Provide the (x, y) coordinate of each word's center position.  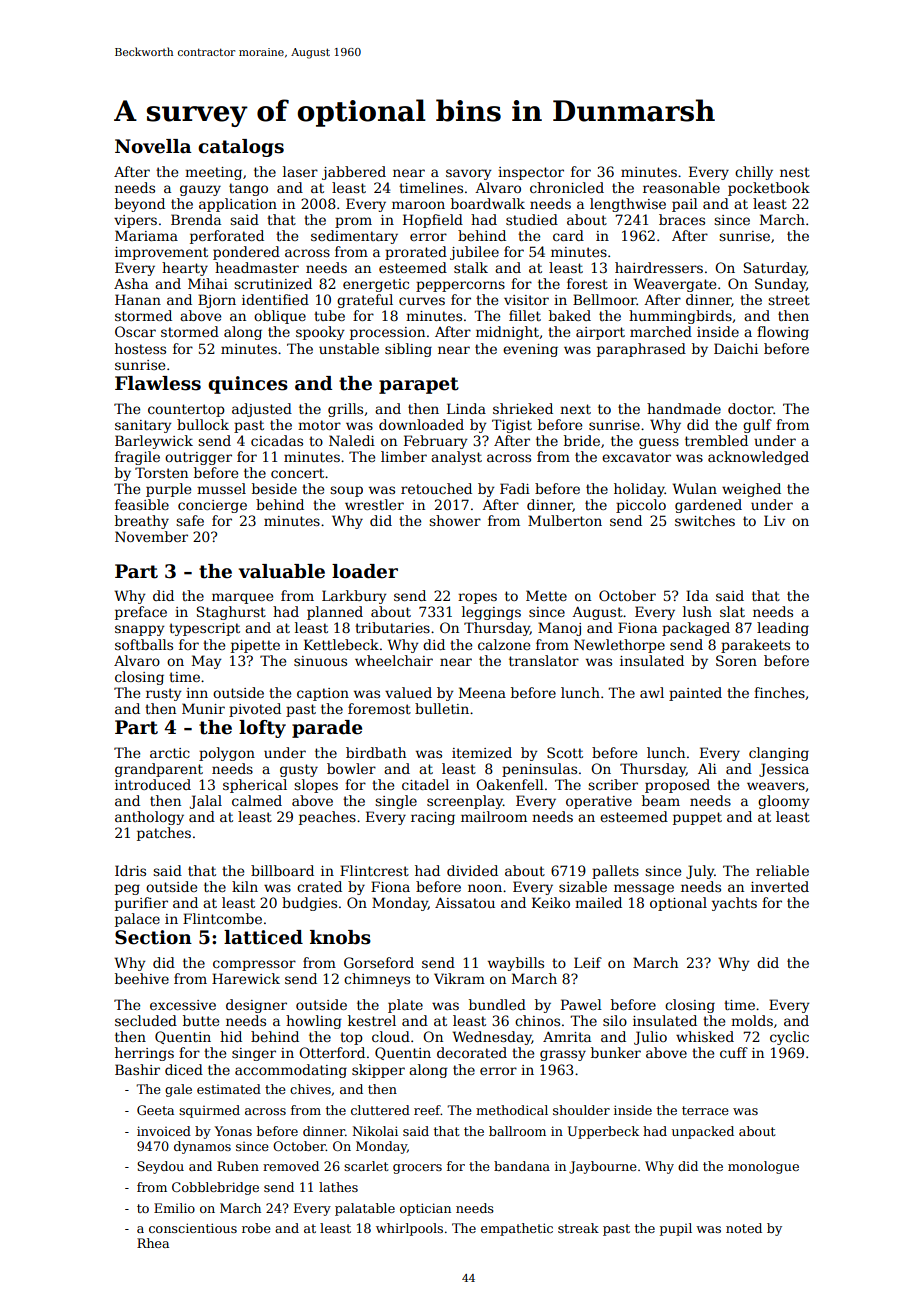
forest (587, 283)
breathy (142, 522)
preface (141, 613)
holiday (639, 490)
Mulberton (565, 520)
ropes (477, 598)
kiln (245, 886)
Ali (707, 768)
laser (300, 171)
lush (697, 611)
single (396, 802)
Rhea (153, 1243)
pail (685, 205)
